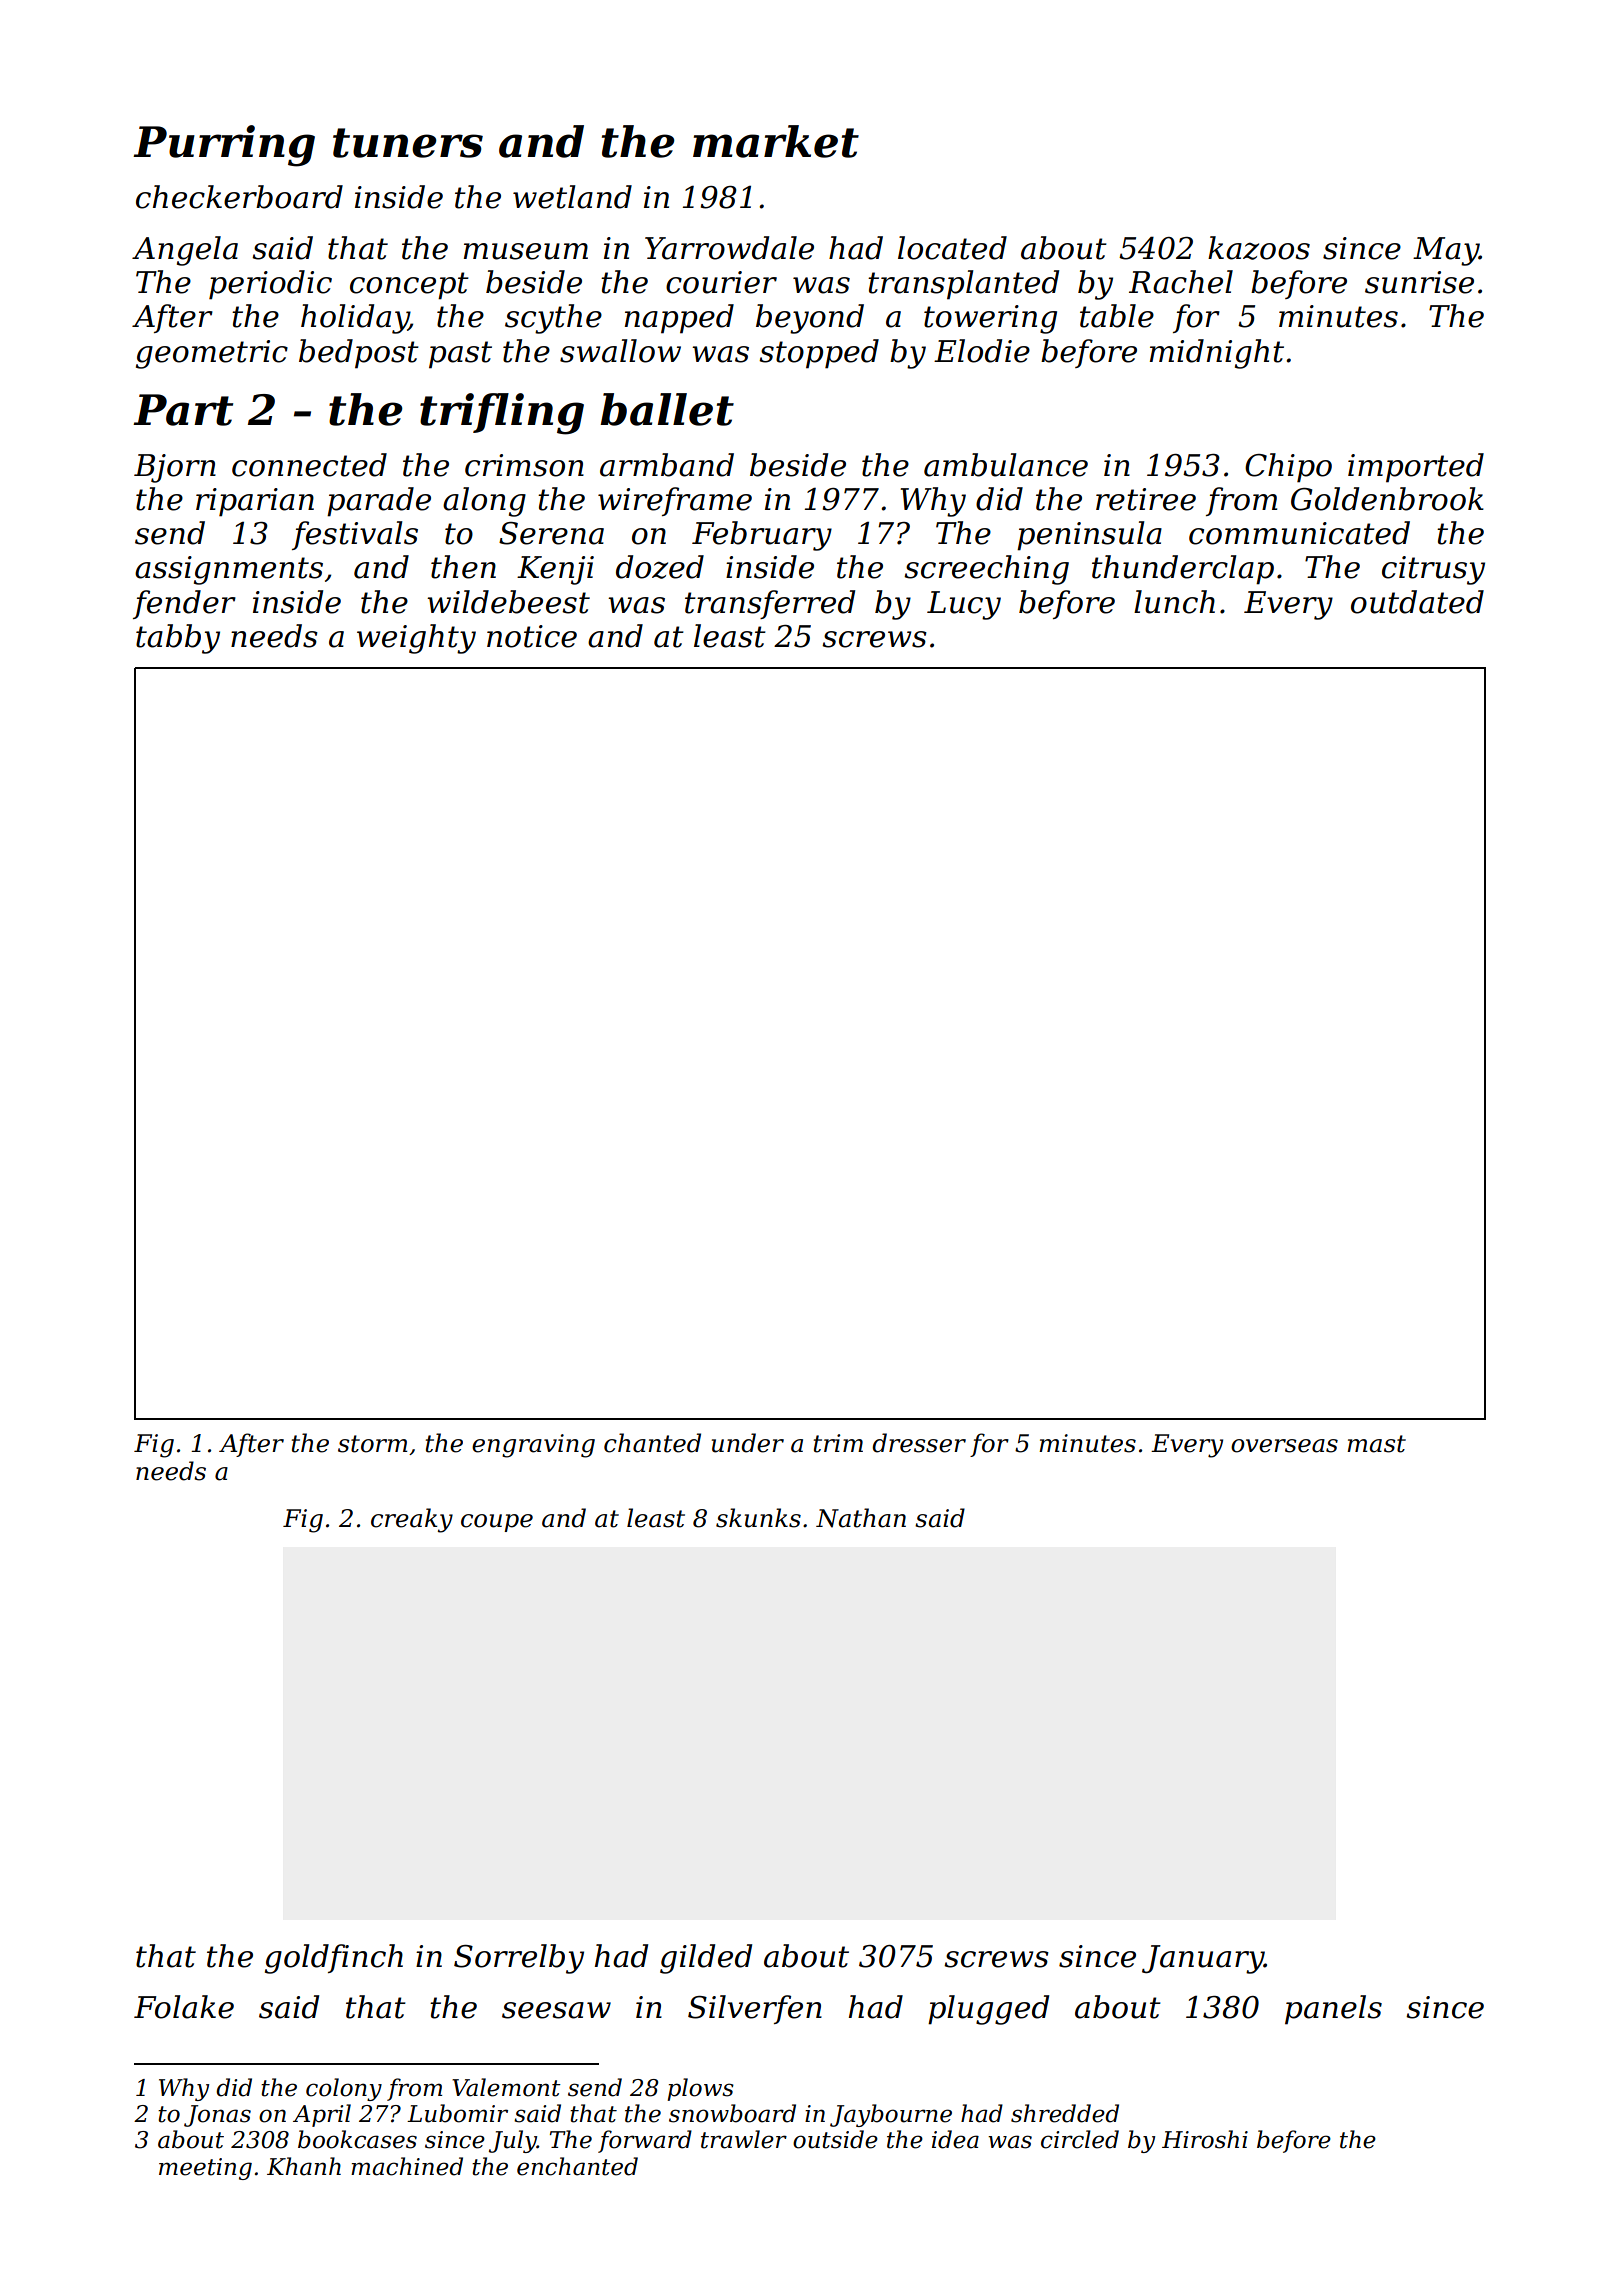 Image resolution: width=1620 pixels, height=2292 pixels. What do you see at coordinates (776, 141) in the screenshot?
I see `market` at bounding box center [776, 141].
